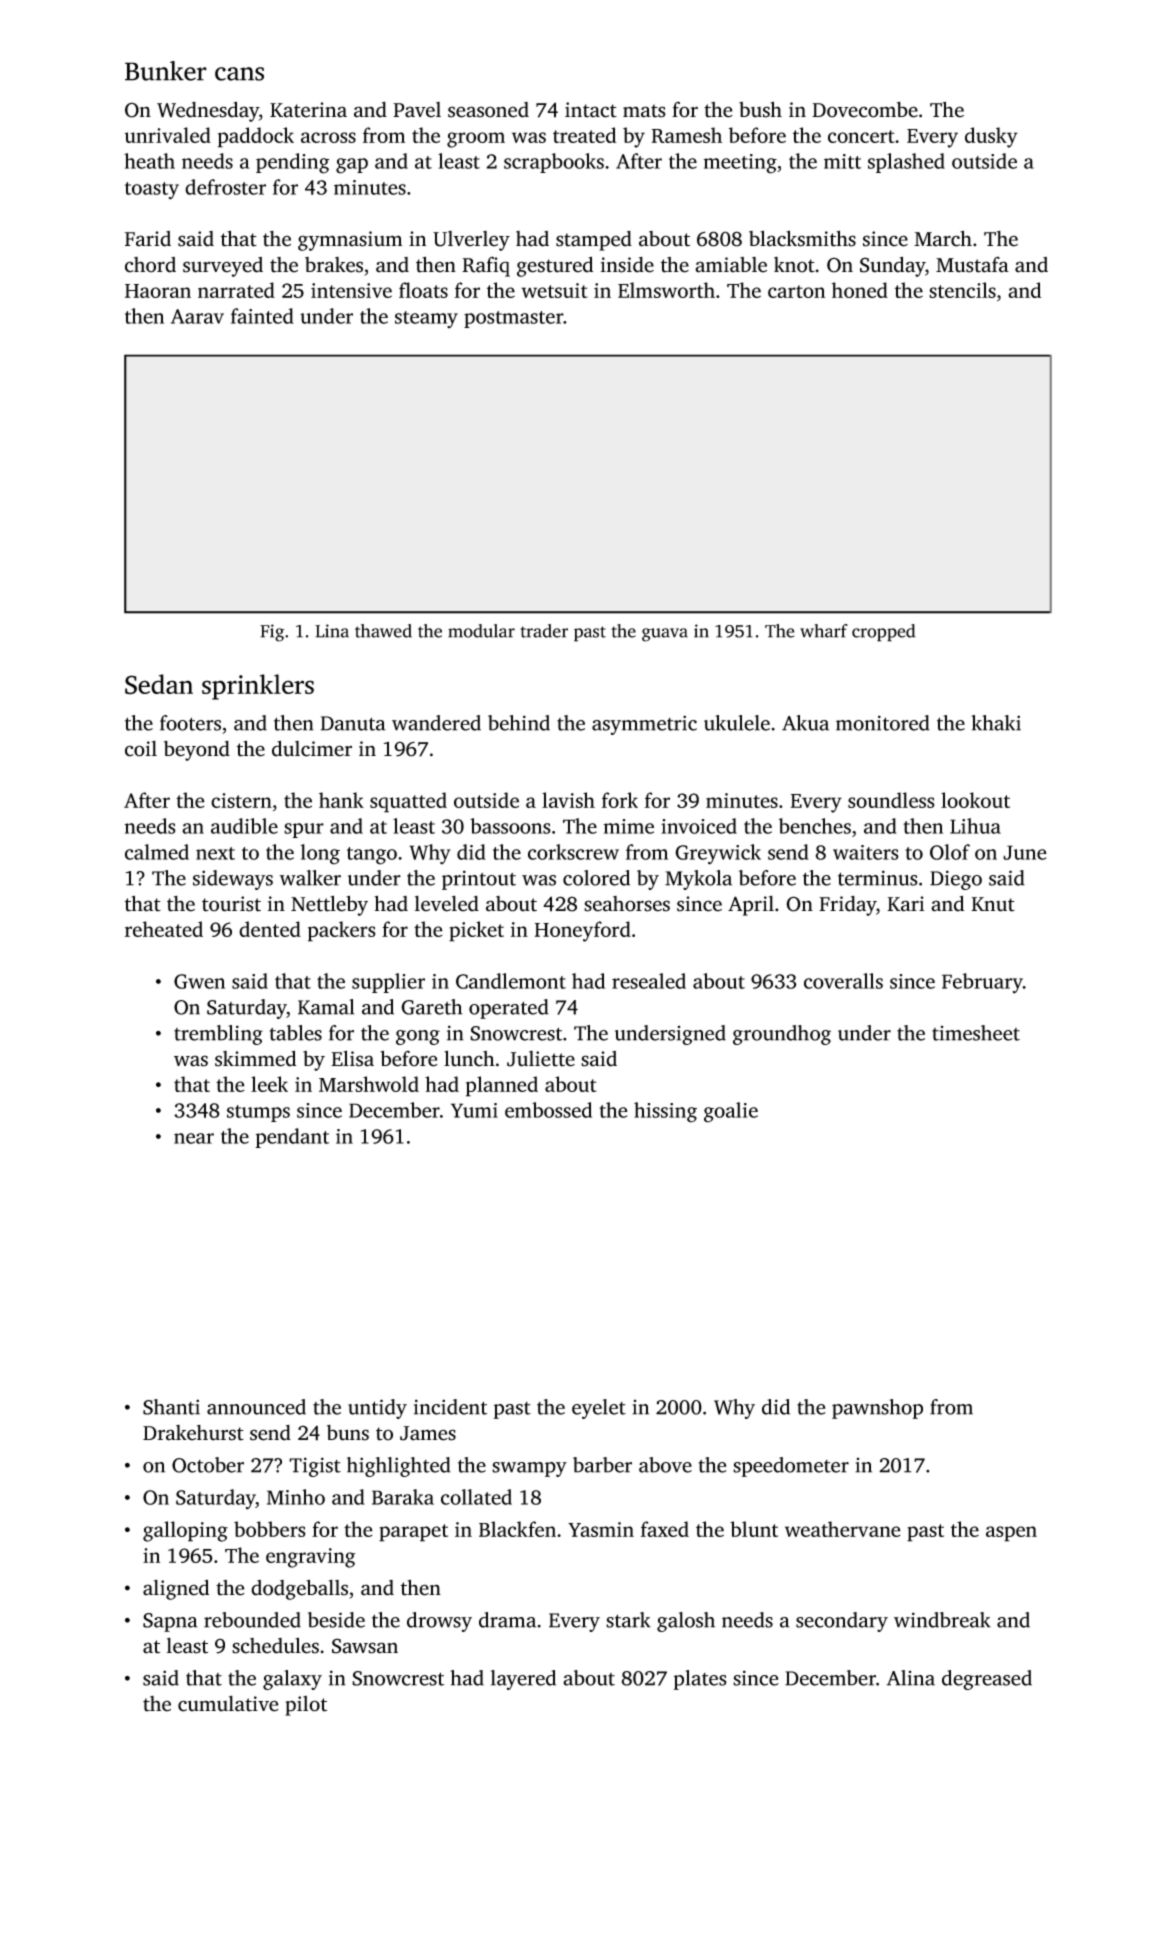 This page has width=1176, height=1937. Describe the element at coordinates (511, 981) in the page. I see `Candlemont` at that location.
